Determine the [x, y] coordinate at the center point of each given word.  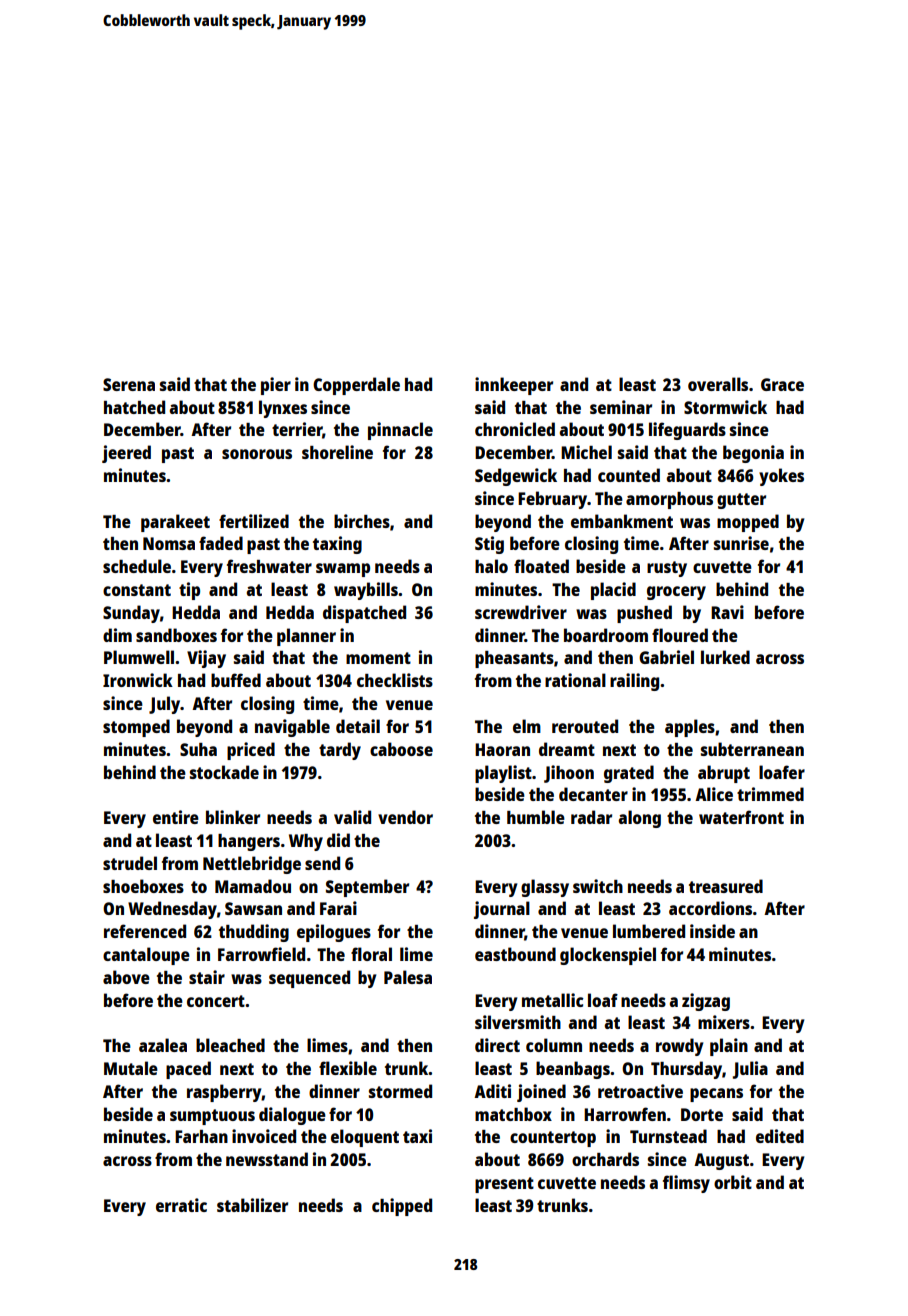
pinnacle [400, 431]
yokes [781, 477]
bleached [230, 1045]
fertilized [254, 521]
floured [680, 635]
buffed [236, 680]
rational [575, 680]
